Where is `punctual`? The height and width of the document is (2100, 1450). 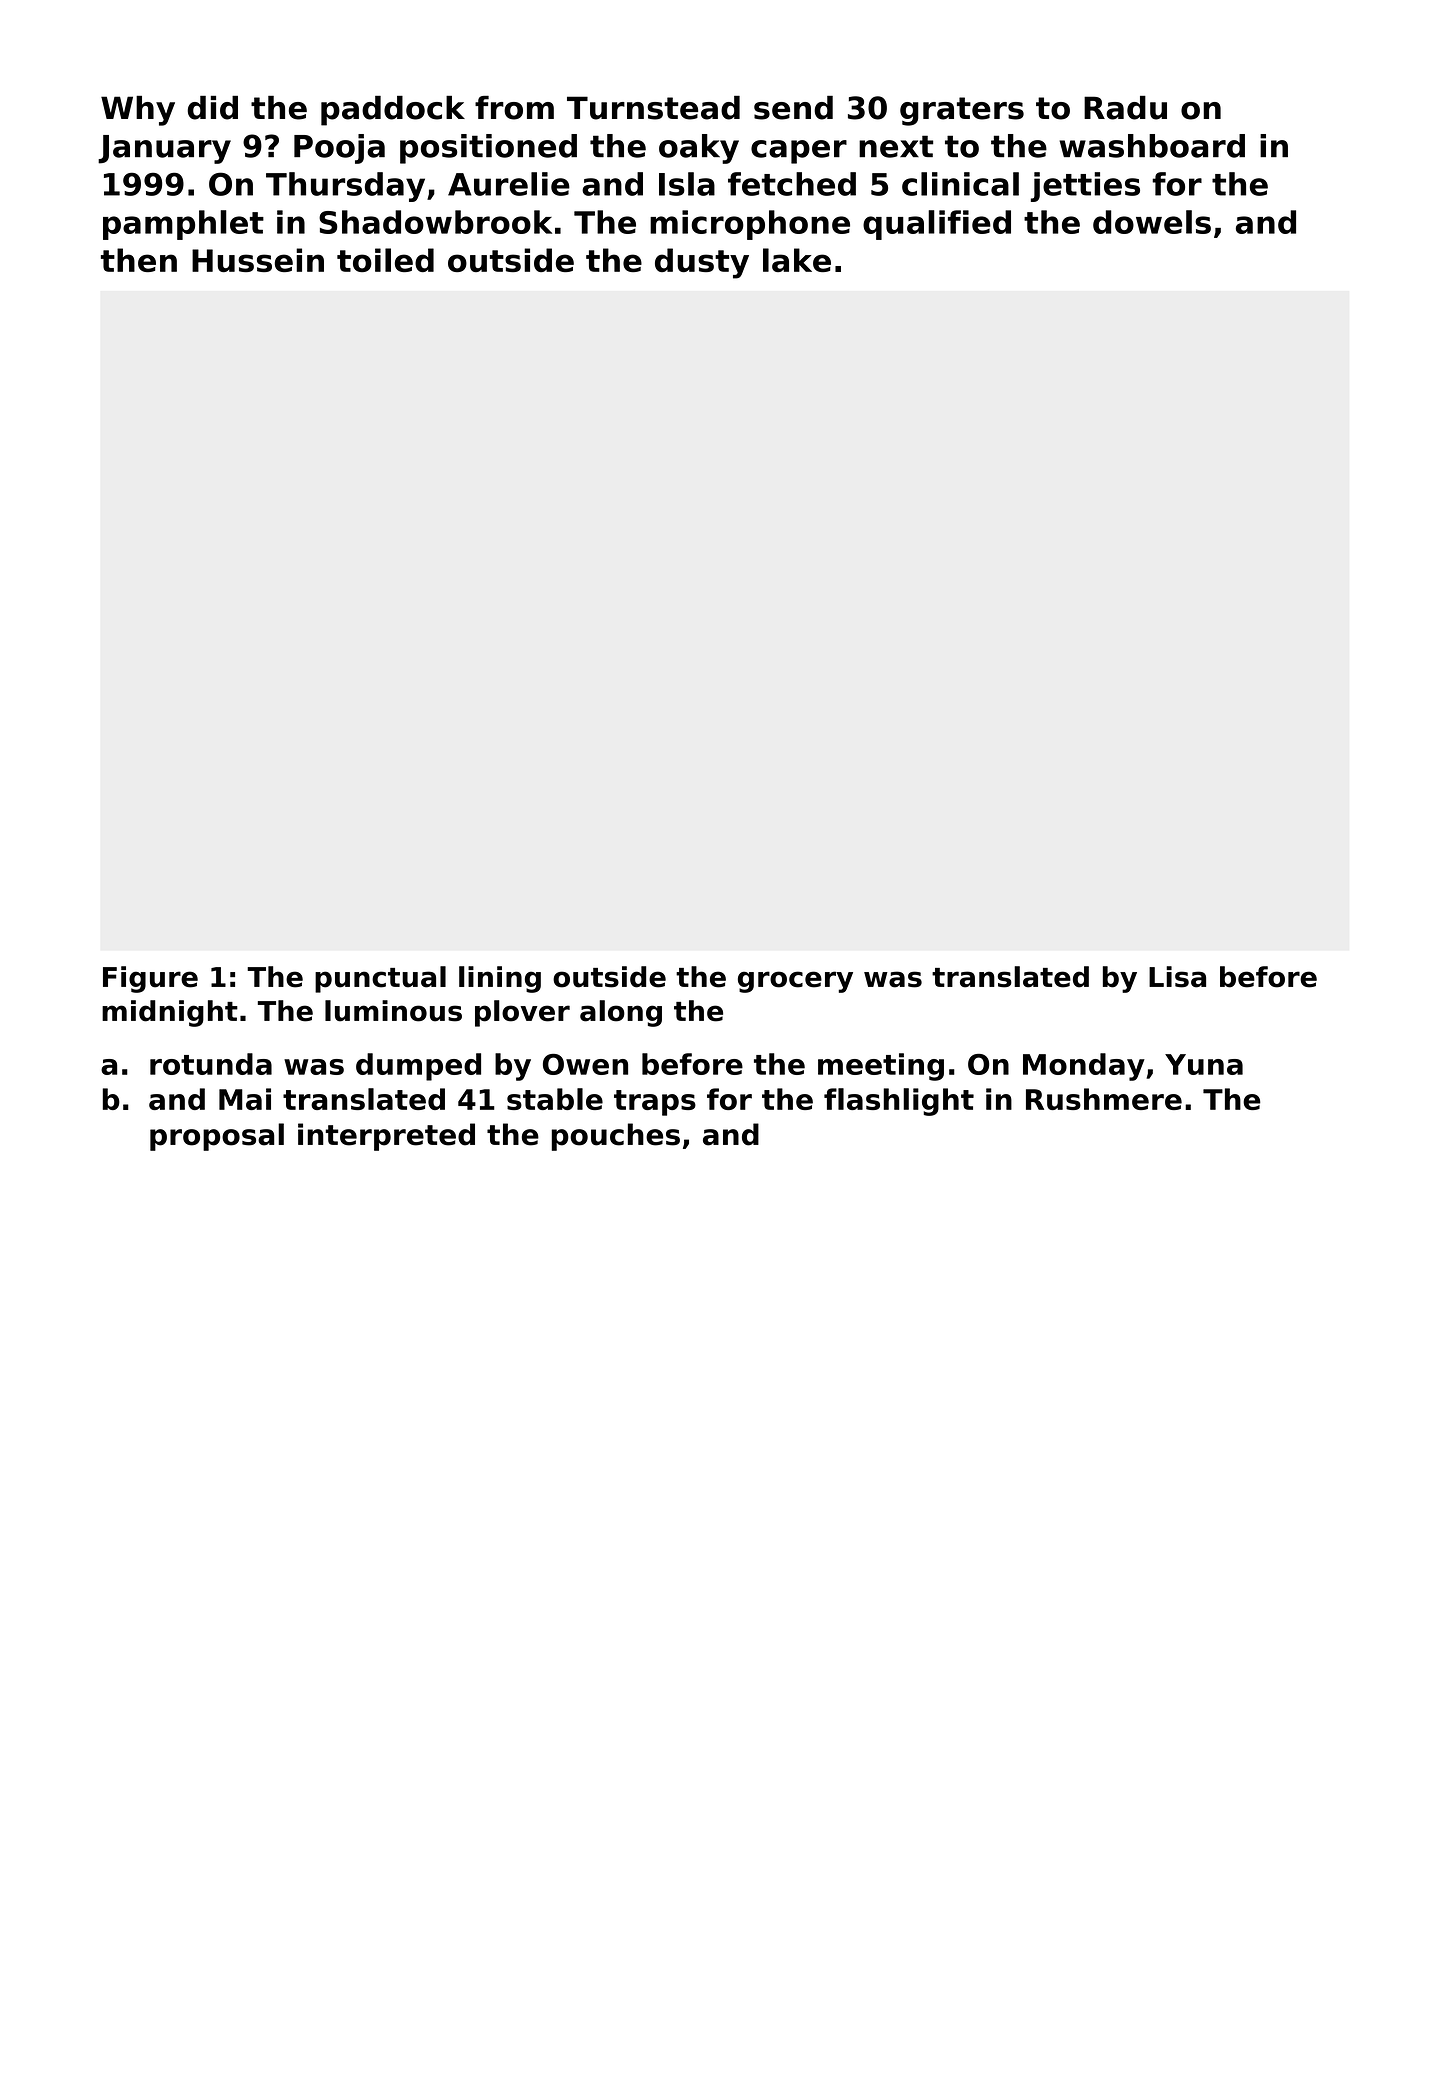
punctual is located at coordinates (380, 979).
